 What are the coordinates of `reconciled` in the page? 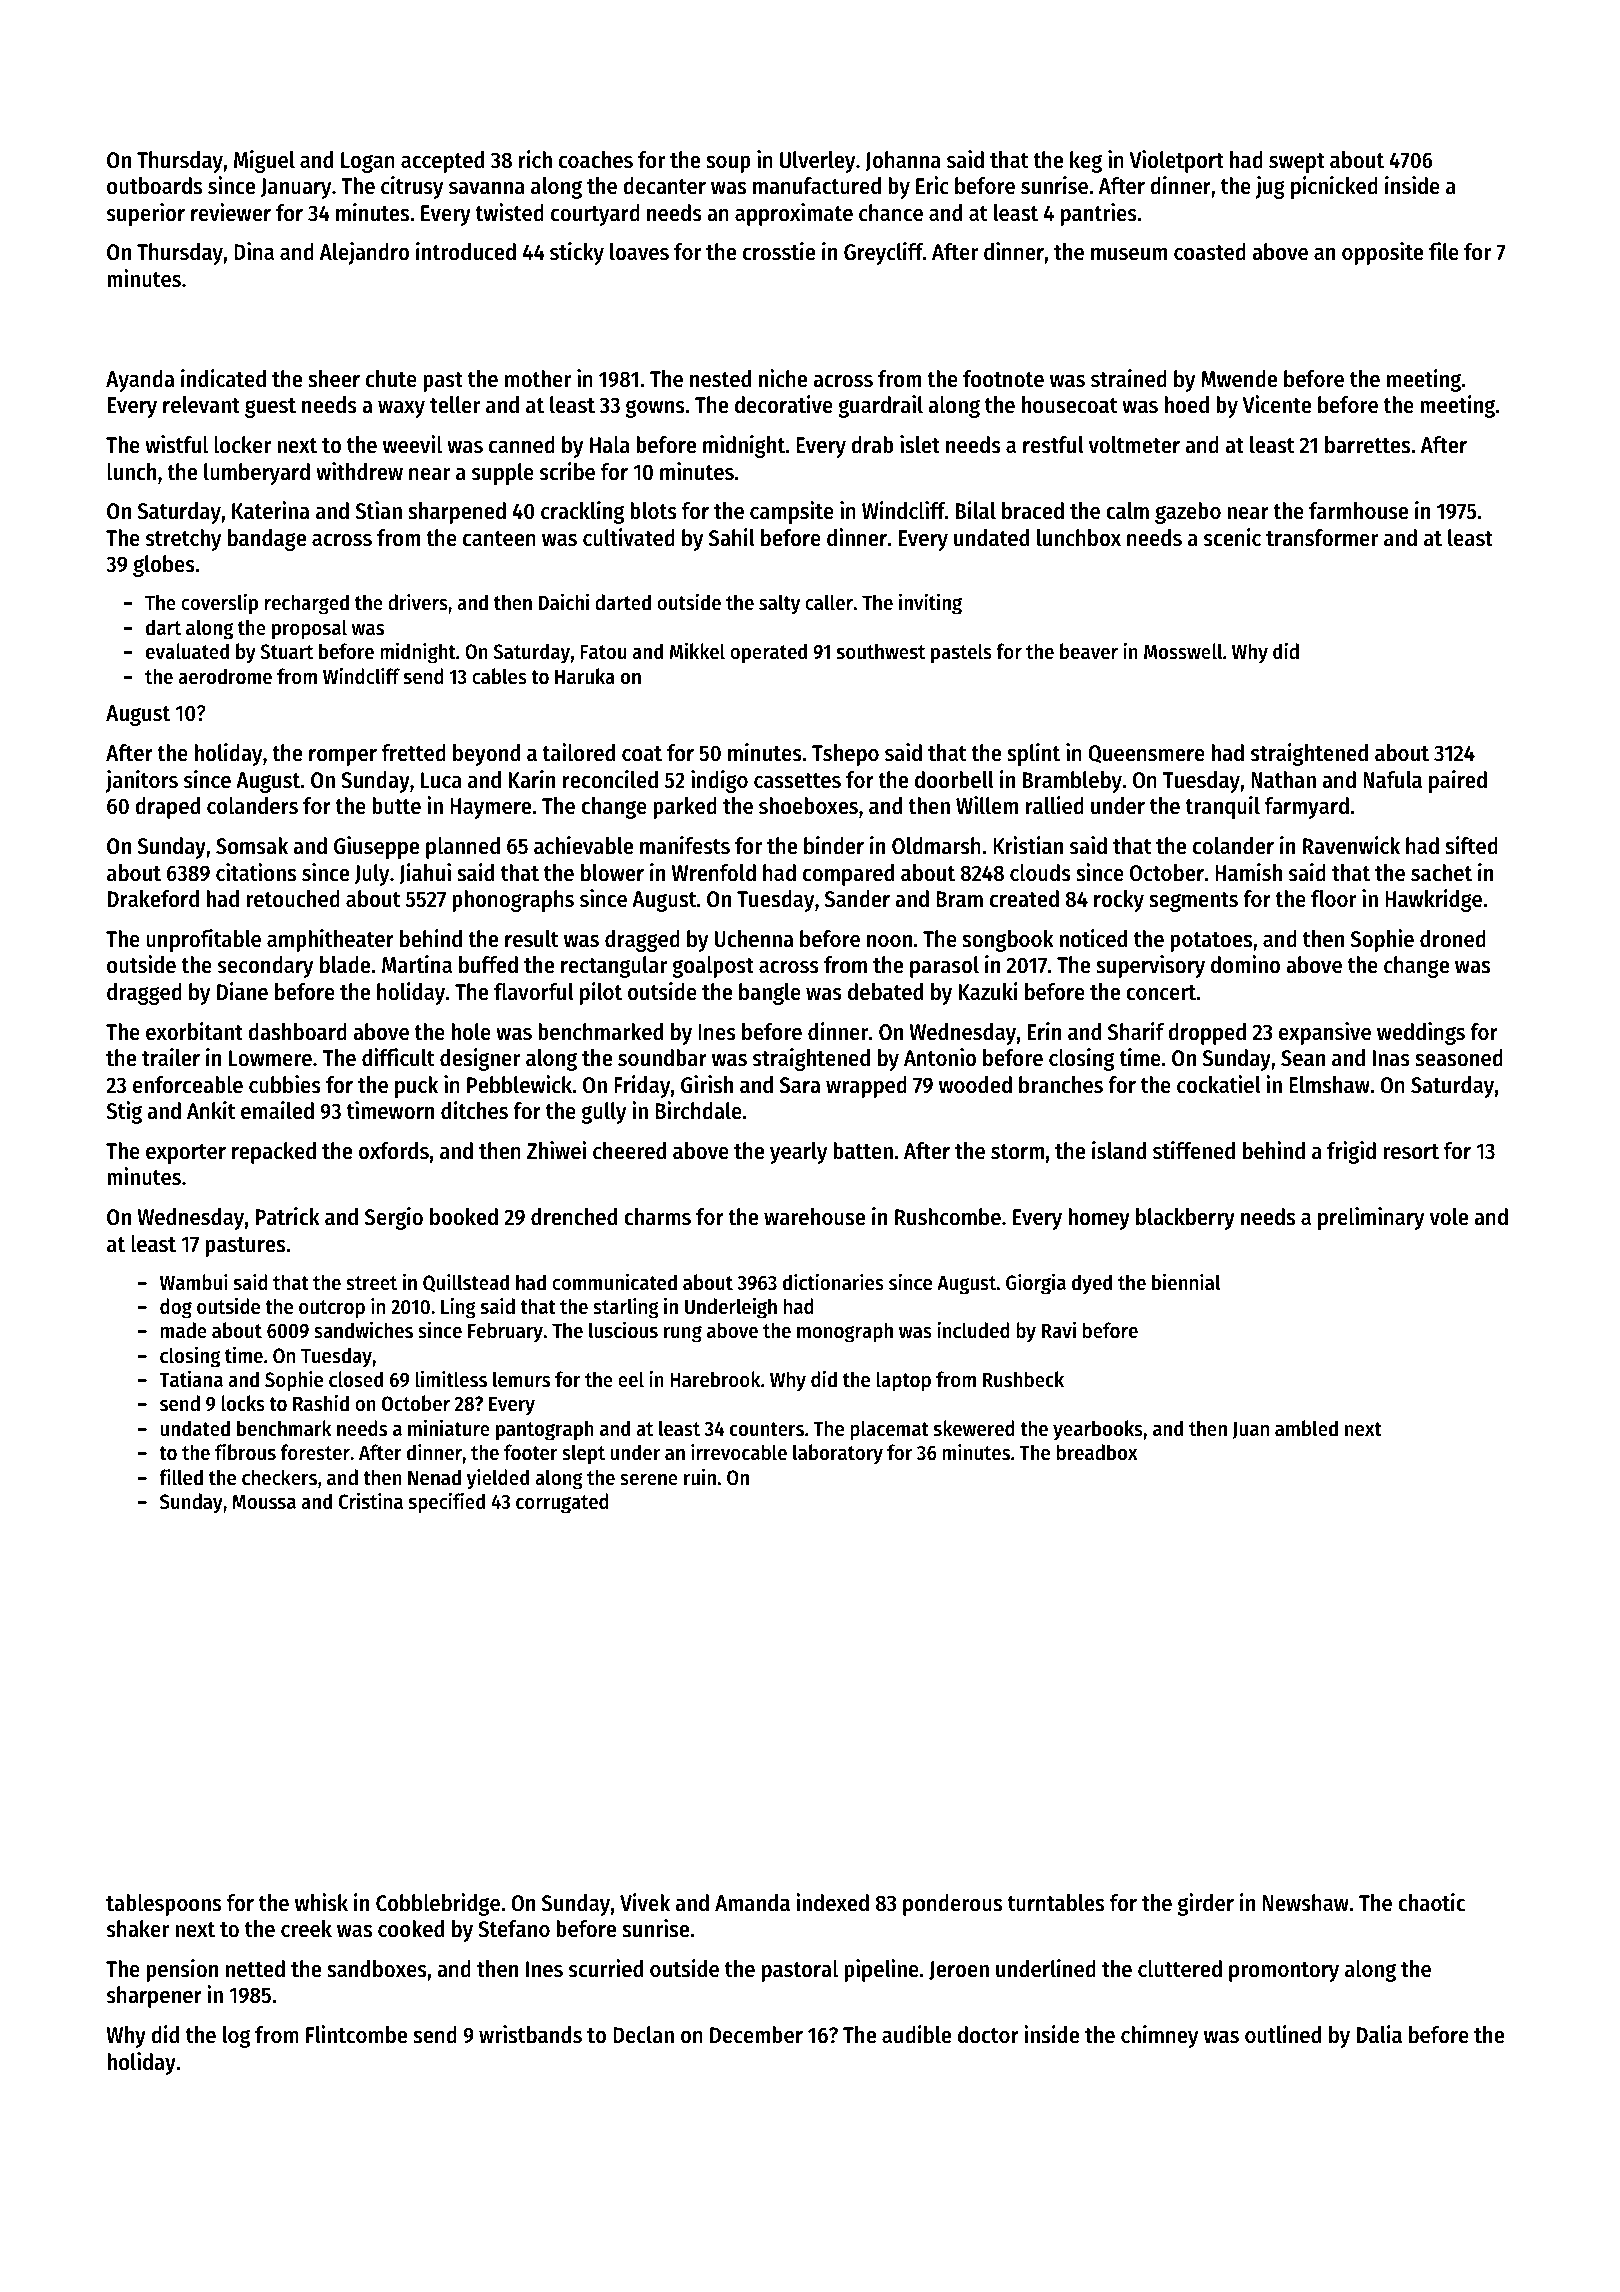 It's located at (610, 779).
